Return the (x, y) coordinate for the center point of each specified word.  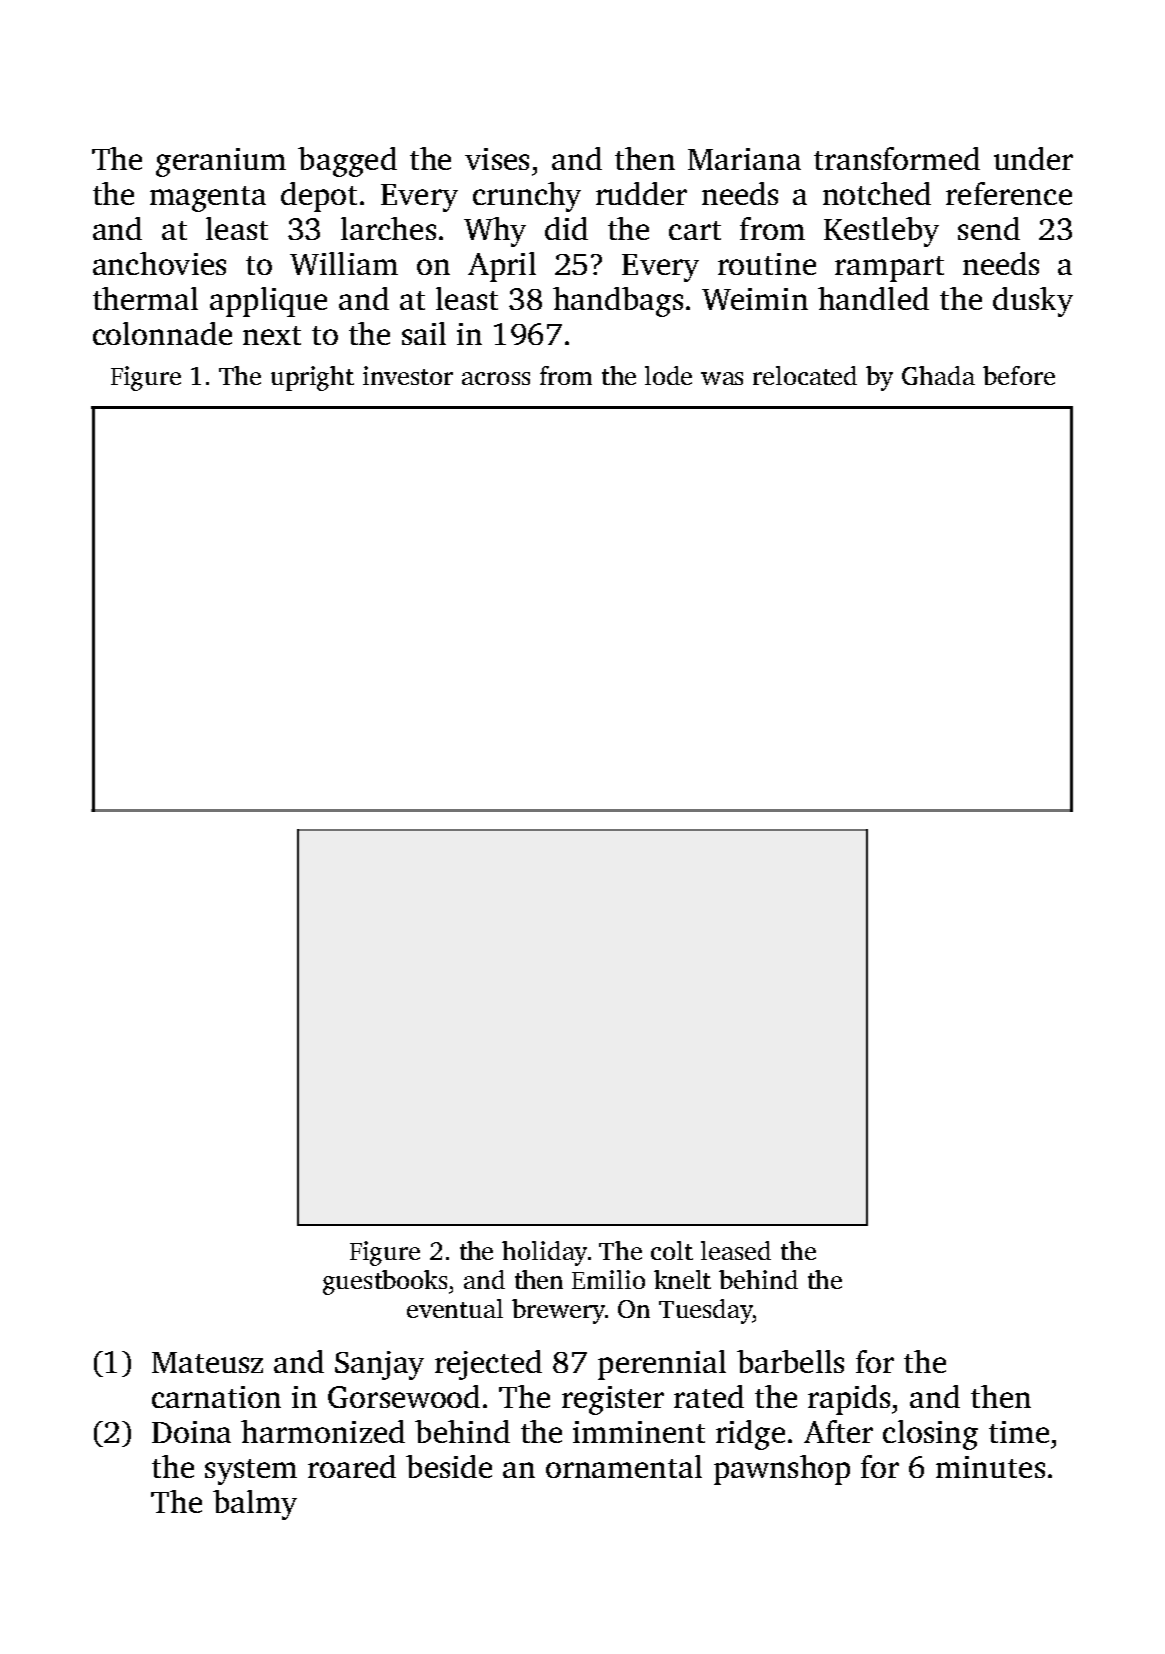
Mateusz (207, 1362)
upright (312, 378)
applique (268, 302)
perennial (662, 1365)
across (496, 378)
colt (672, 1250)
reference (1009, 193)
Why (495, 232)
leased (736, 1250)
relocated (805, 375)
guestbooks (385, 1282)
